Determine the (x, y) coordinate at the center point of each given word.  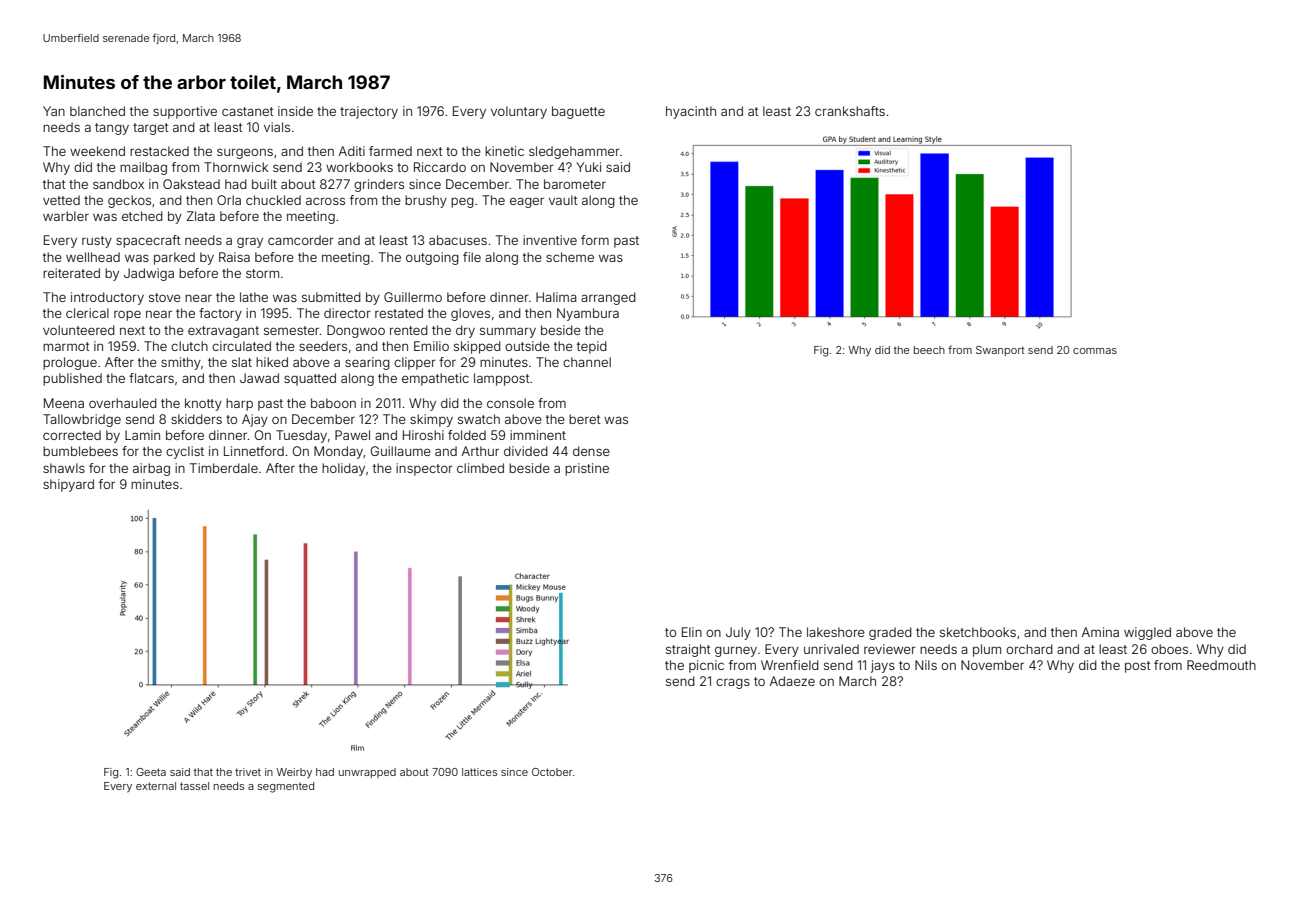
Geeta (151, 772)
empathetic (435, 379)
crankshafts (850, 111)
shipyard (68, 485)
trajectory (369, 112)
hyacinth (691, 112)
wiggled (1147, 633)
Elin (692, 632)
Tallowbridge (82, 420)
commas (1095, 351)
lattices (479, 772)
